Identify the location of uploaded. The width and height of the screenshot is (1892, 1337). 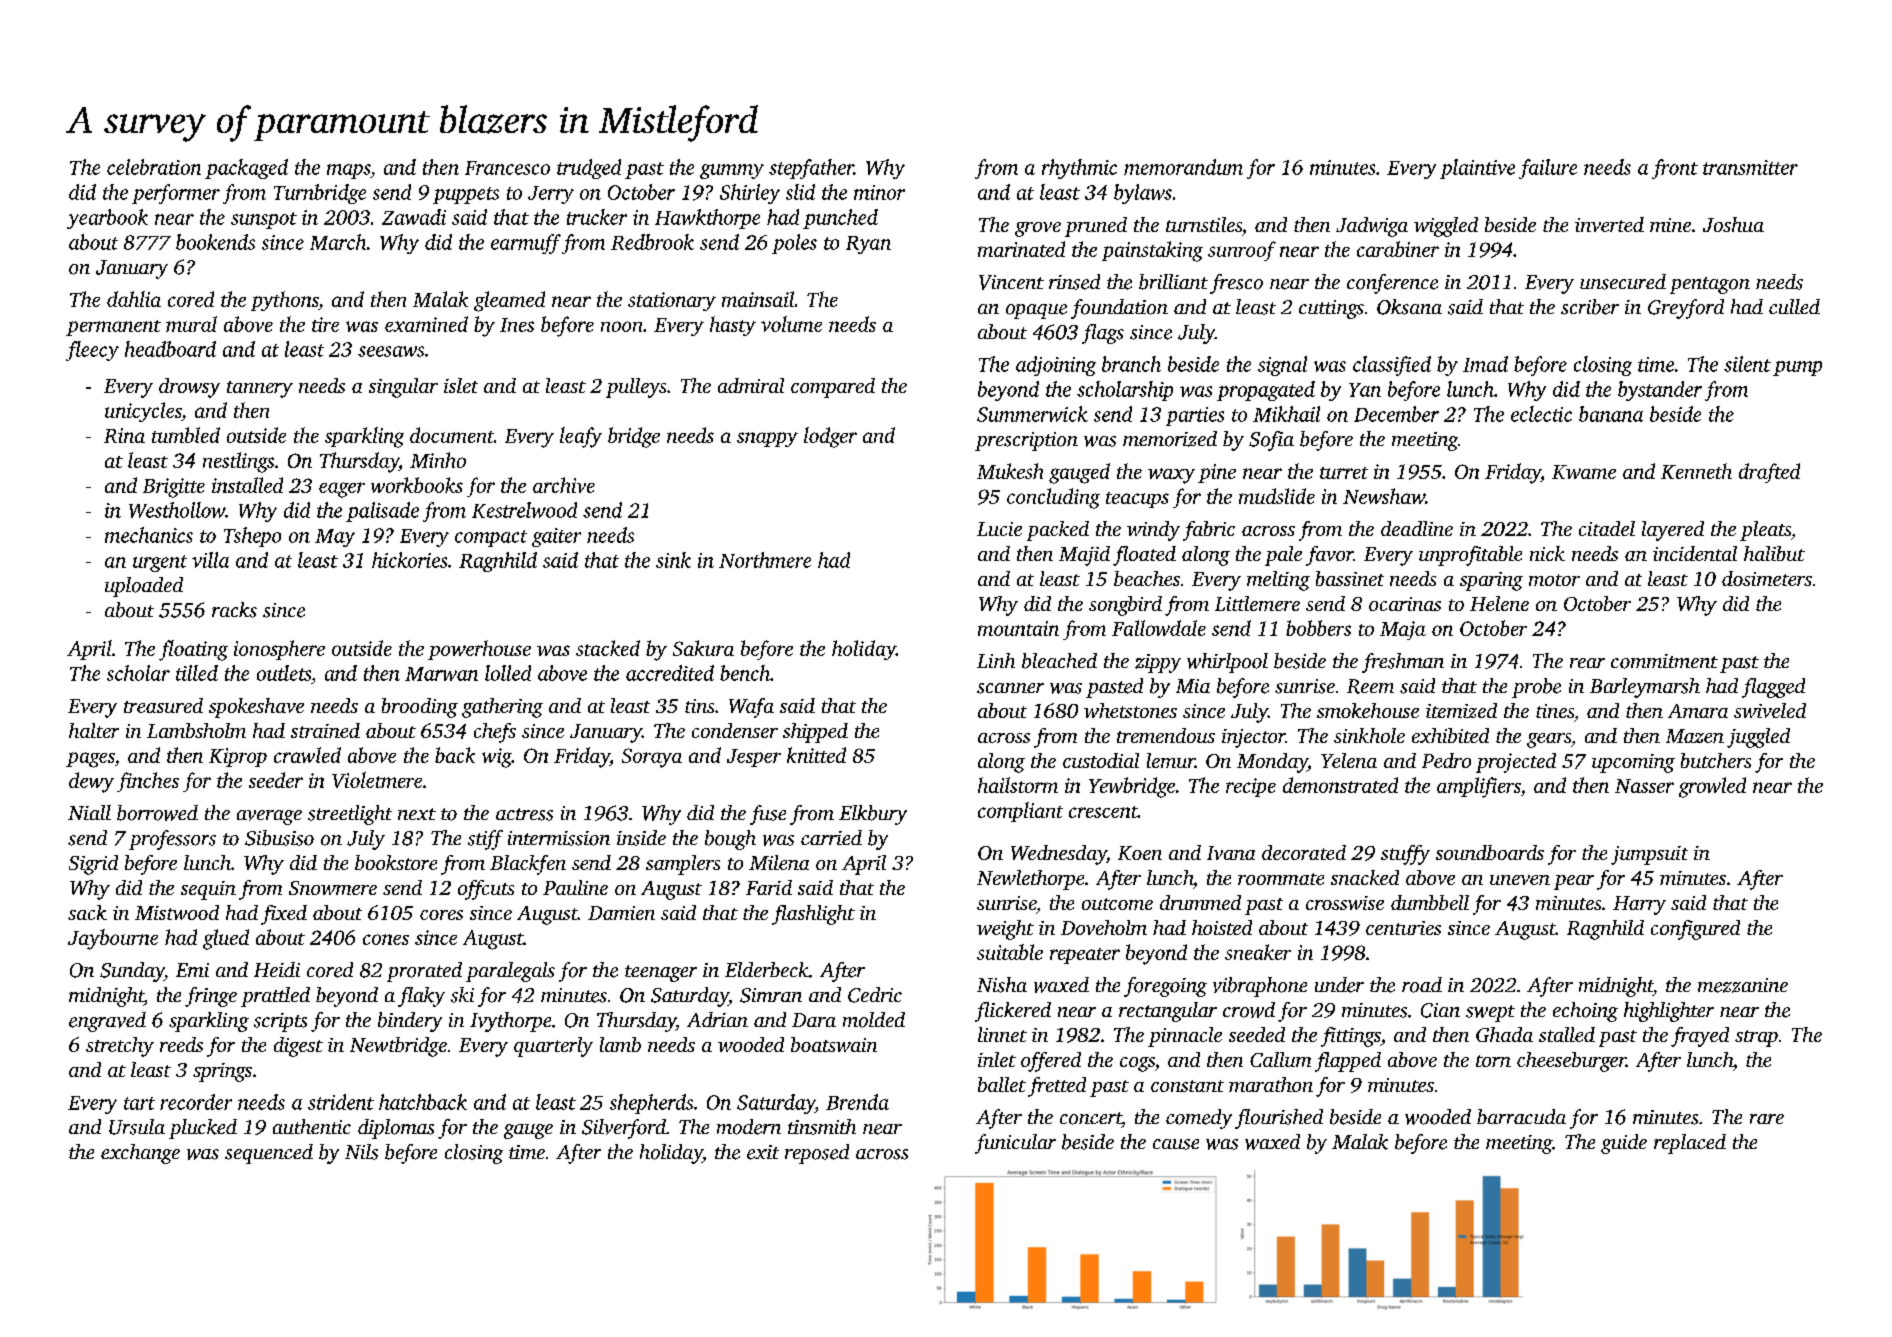
(144, 587).
